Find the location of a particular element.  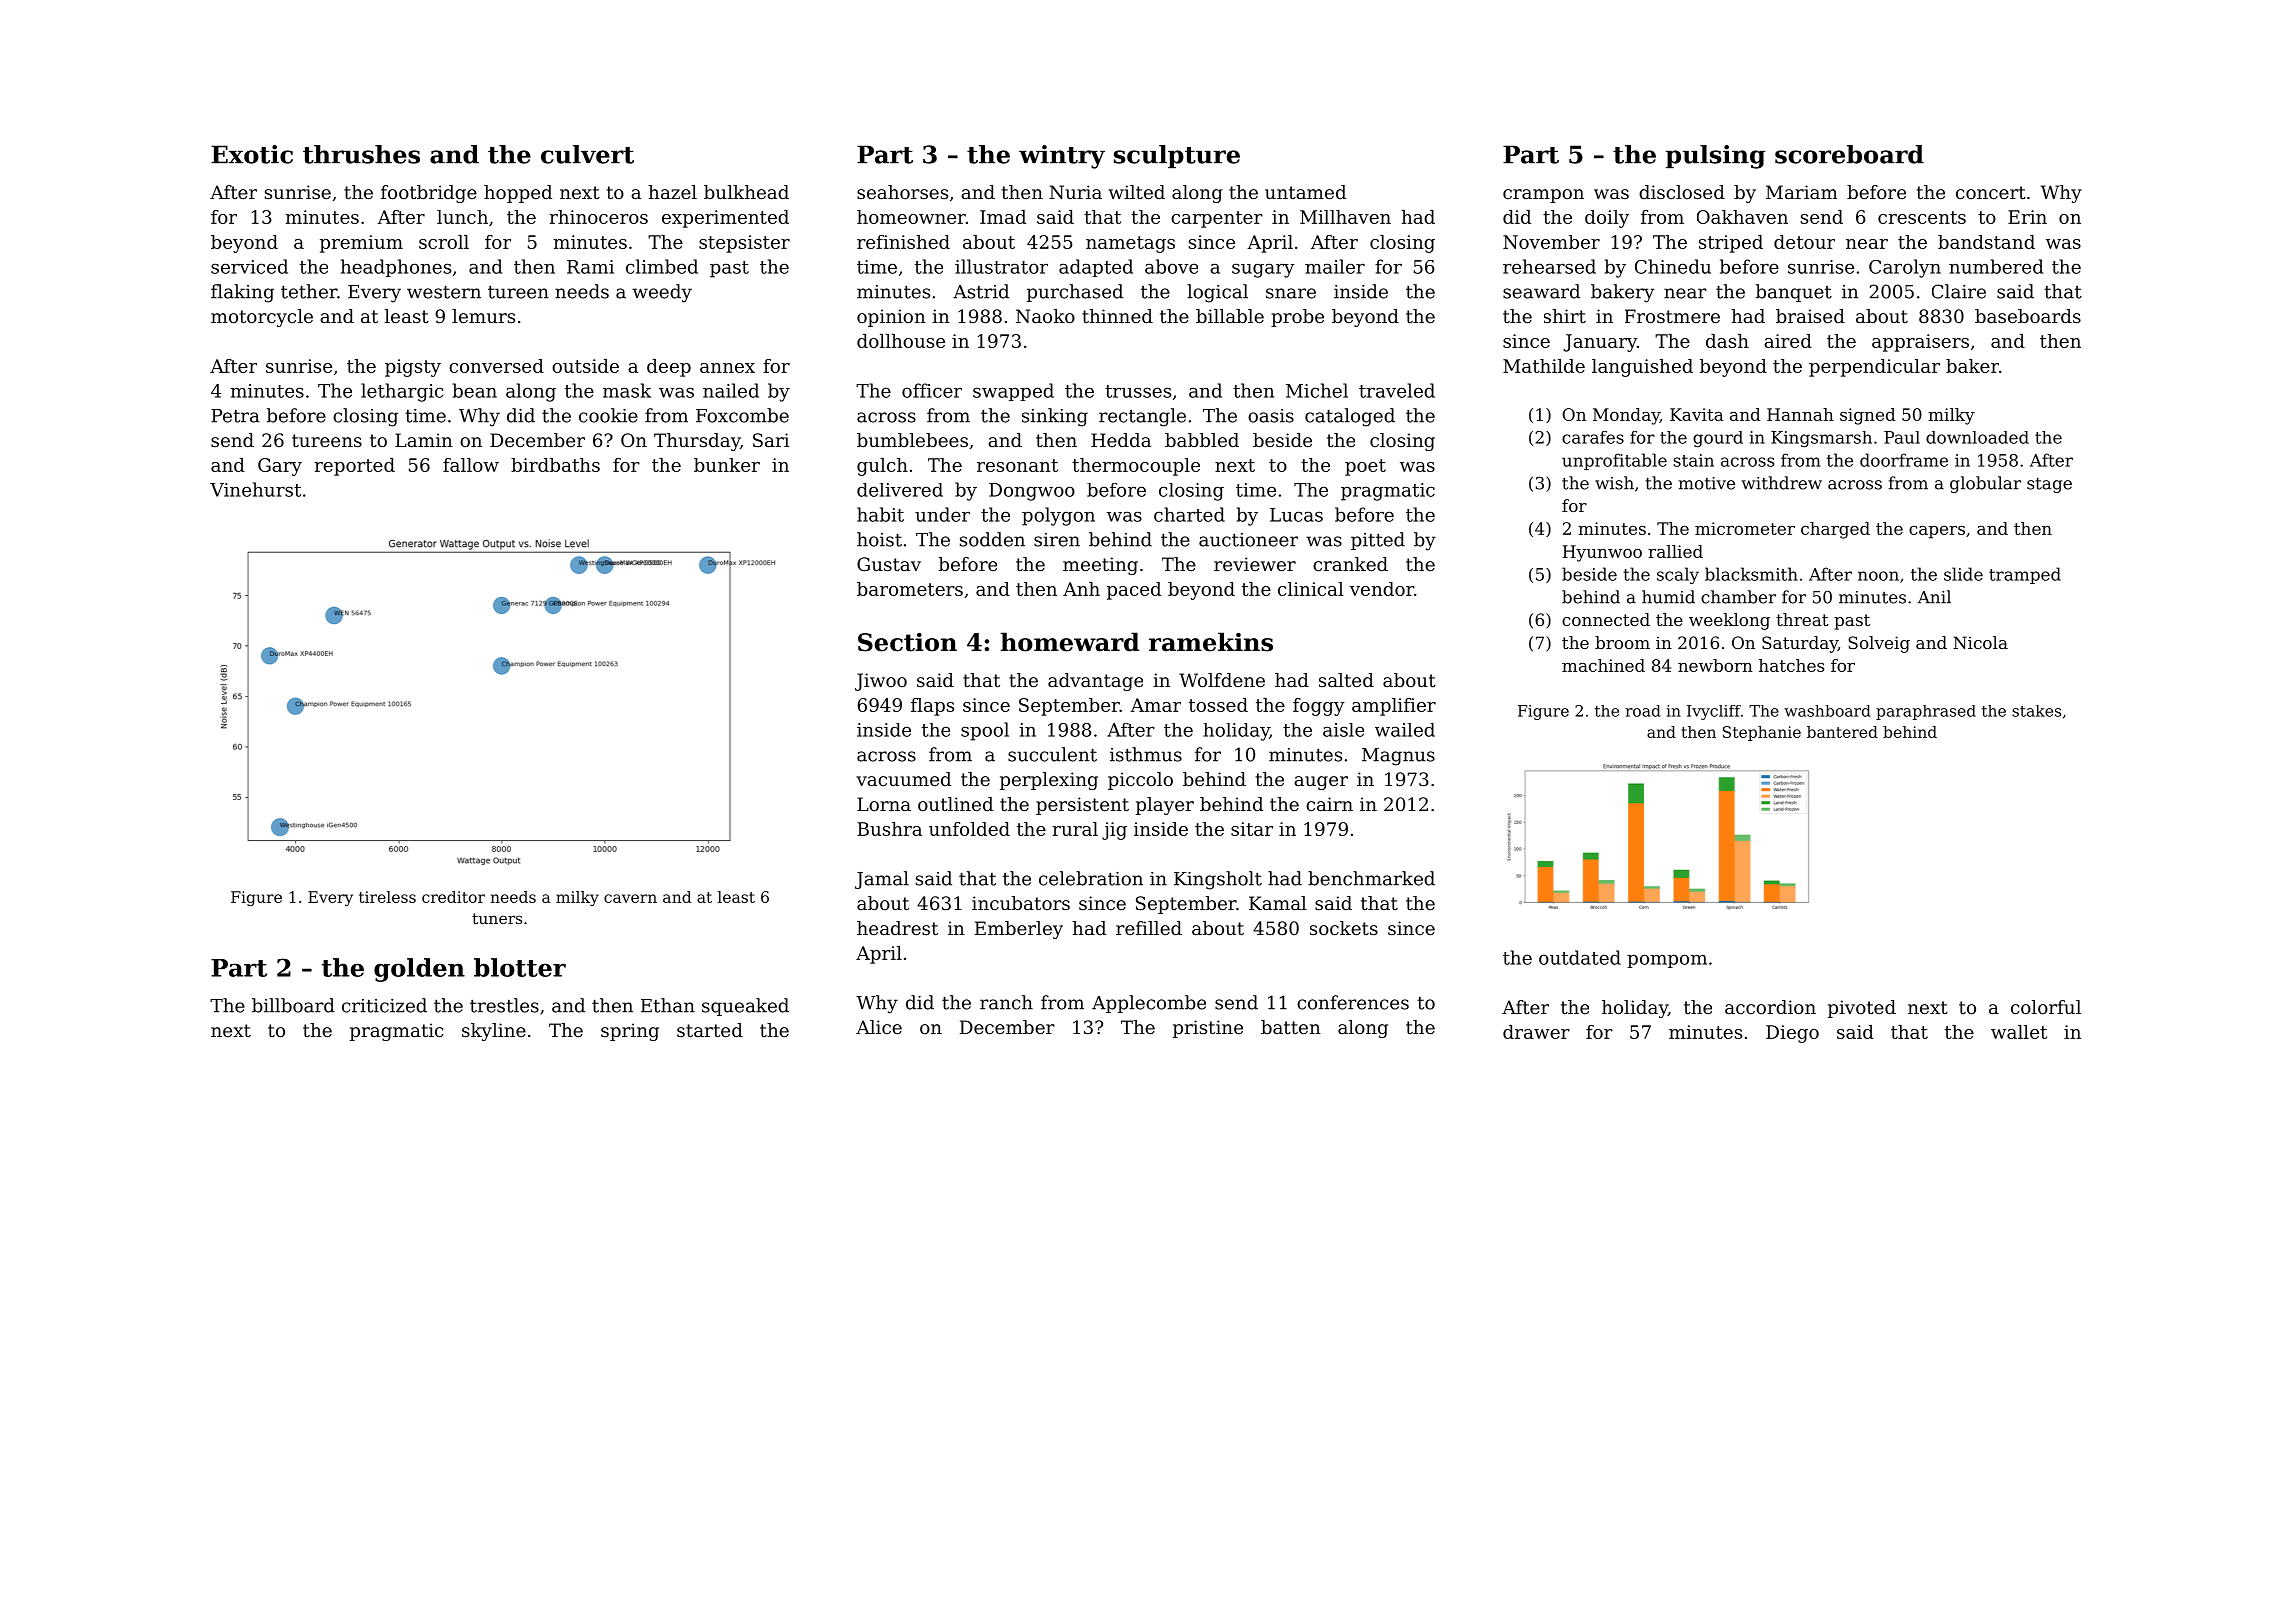

opinion is located at coordinates (891, 318).
